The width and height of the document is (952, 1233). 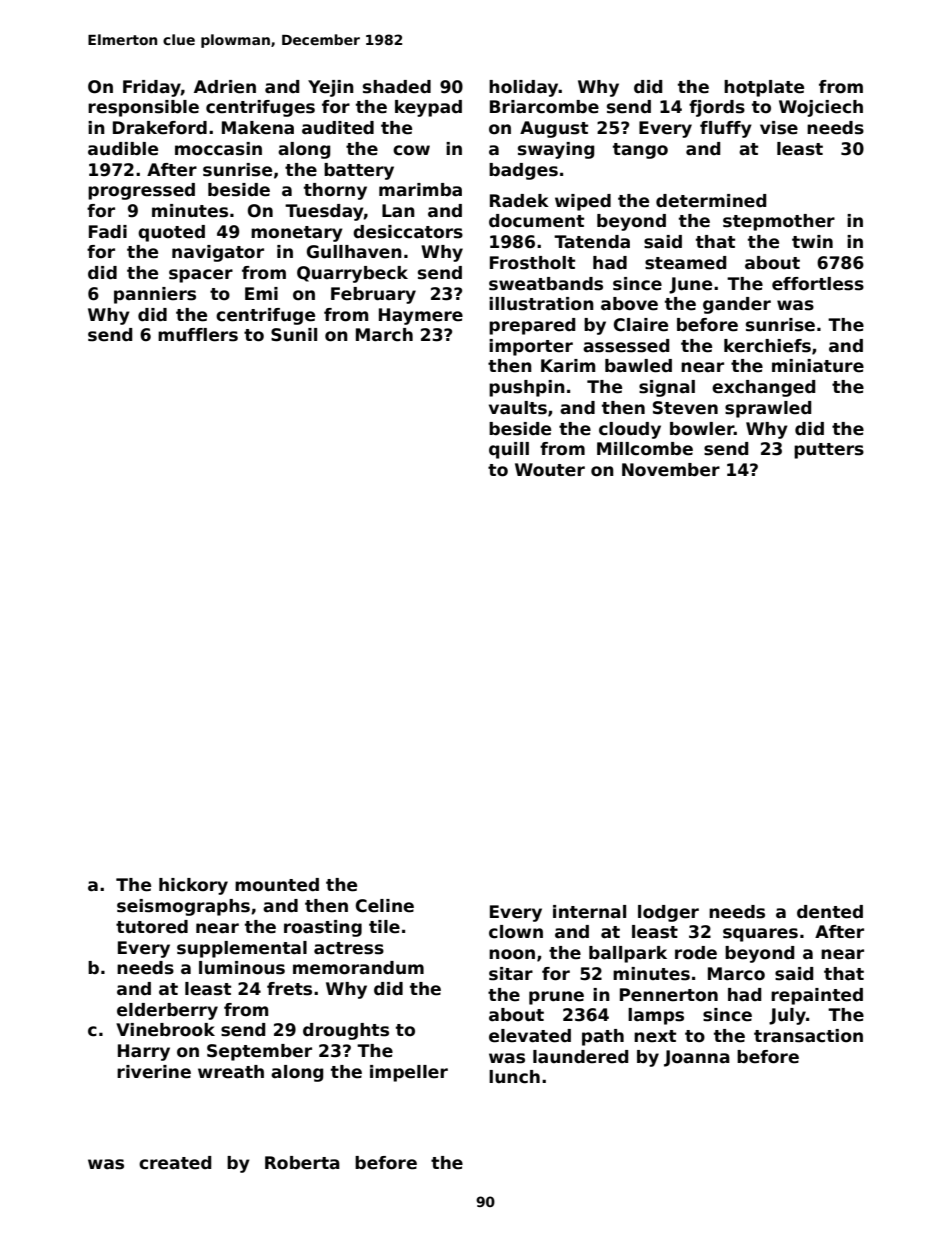 What do you see at coordinates (509, 450) in the document?
I see `quill` at bounding box center [509, 450].
